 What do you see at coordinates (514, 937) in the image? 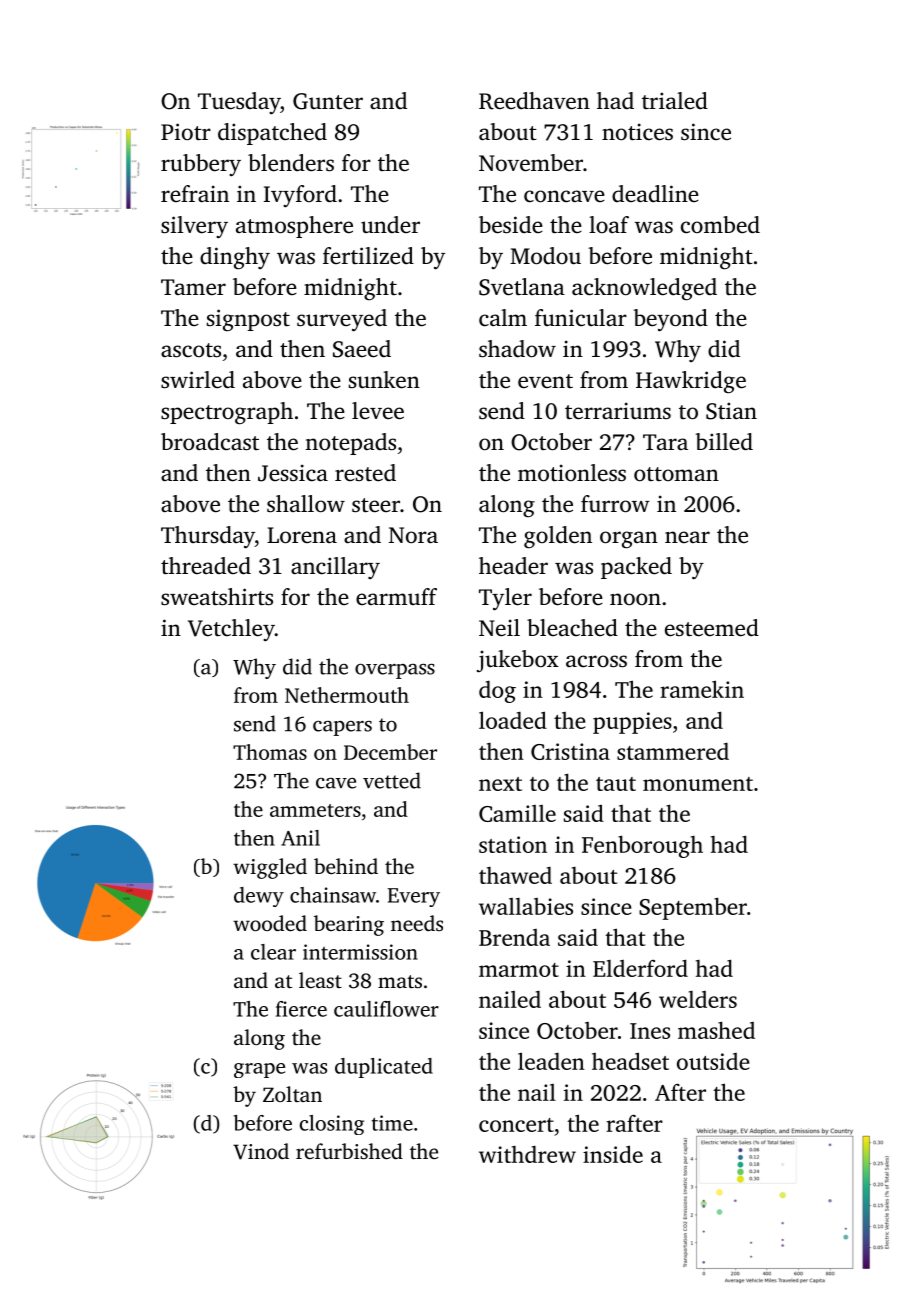
I see `Brenda` at bounding box center [514, 937].
